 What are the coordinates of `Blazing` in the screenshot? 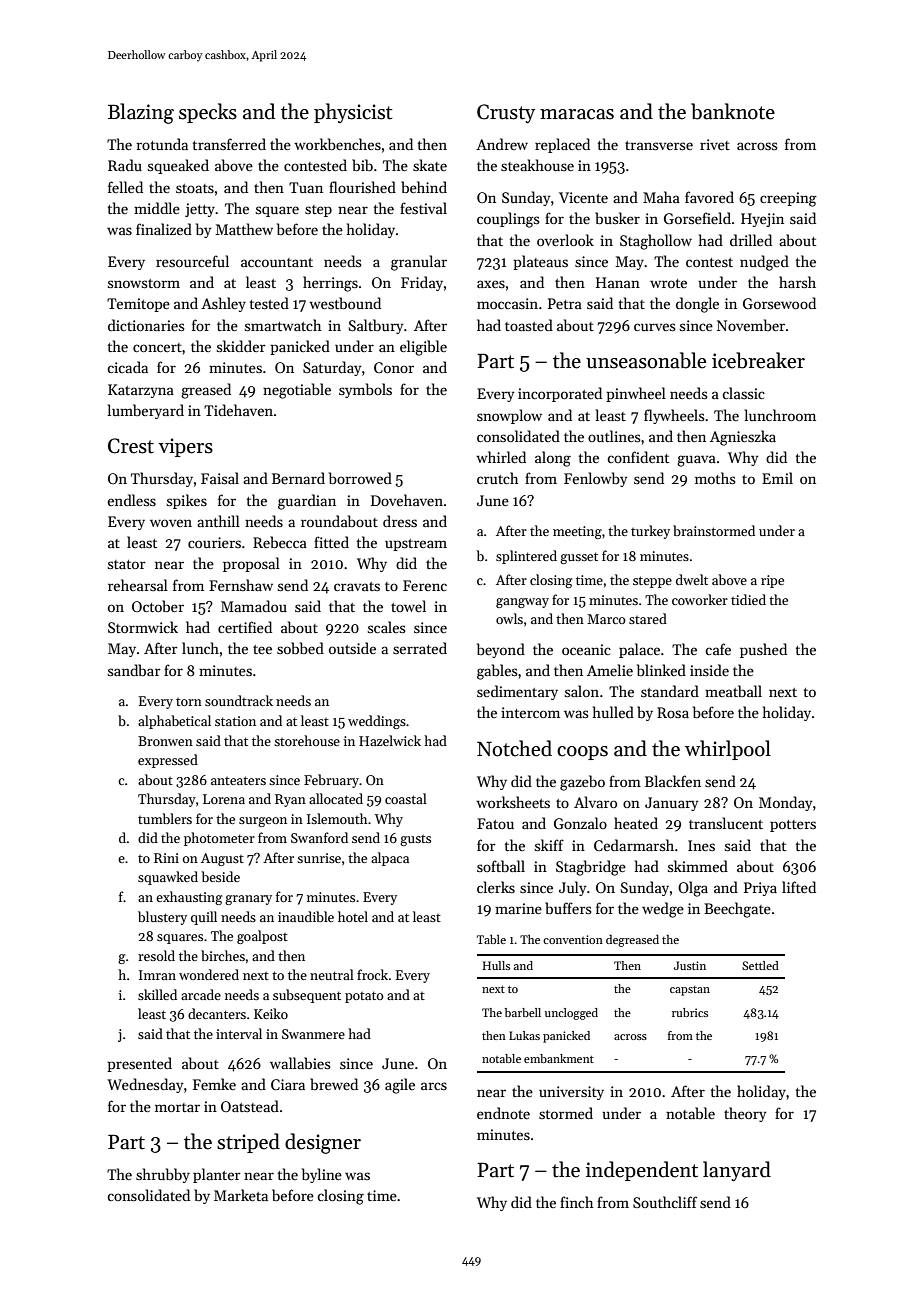 It's located at (141, 113).
